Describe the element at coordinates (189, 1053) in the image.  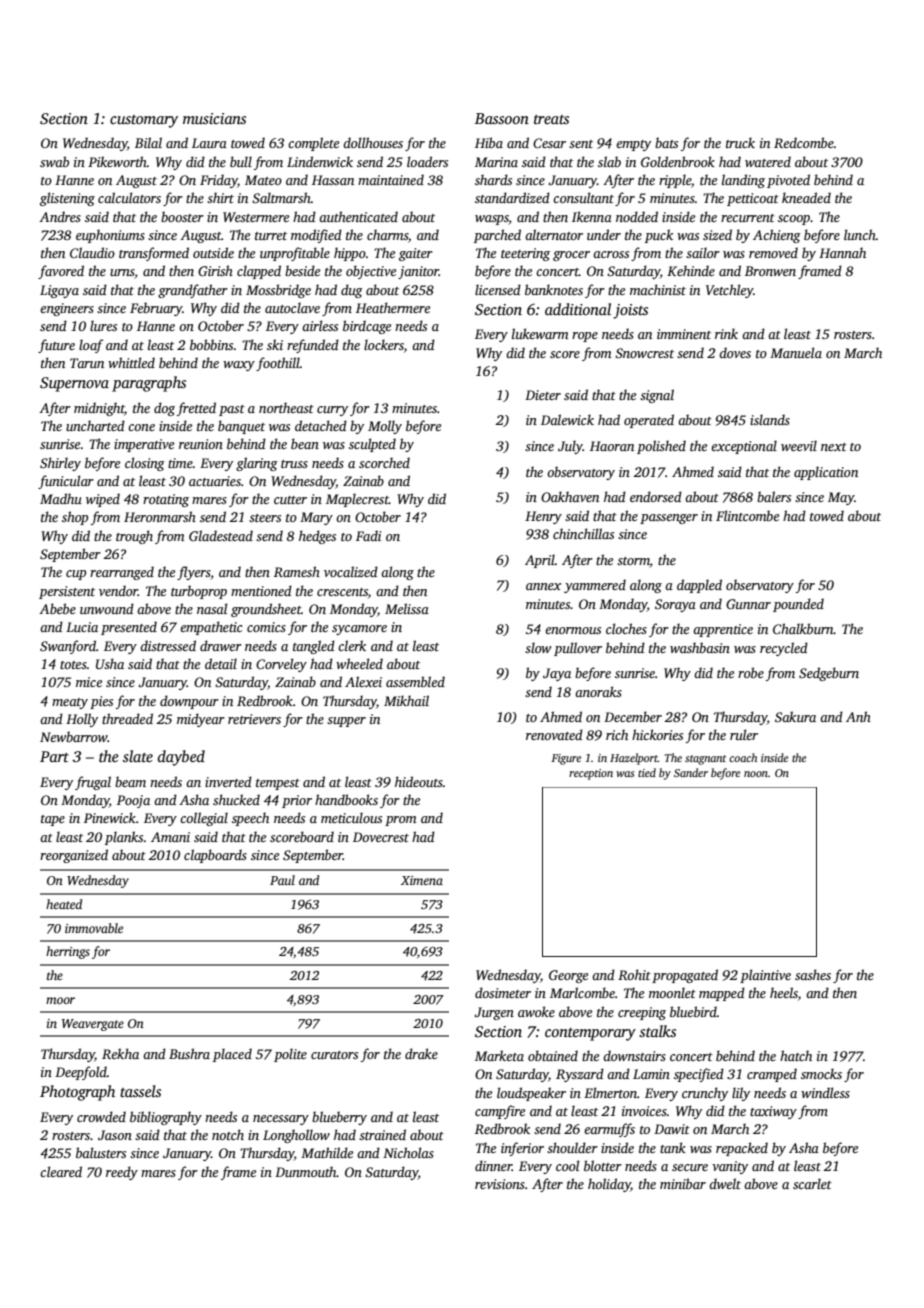
I see `Bushra` at that location.
